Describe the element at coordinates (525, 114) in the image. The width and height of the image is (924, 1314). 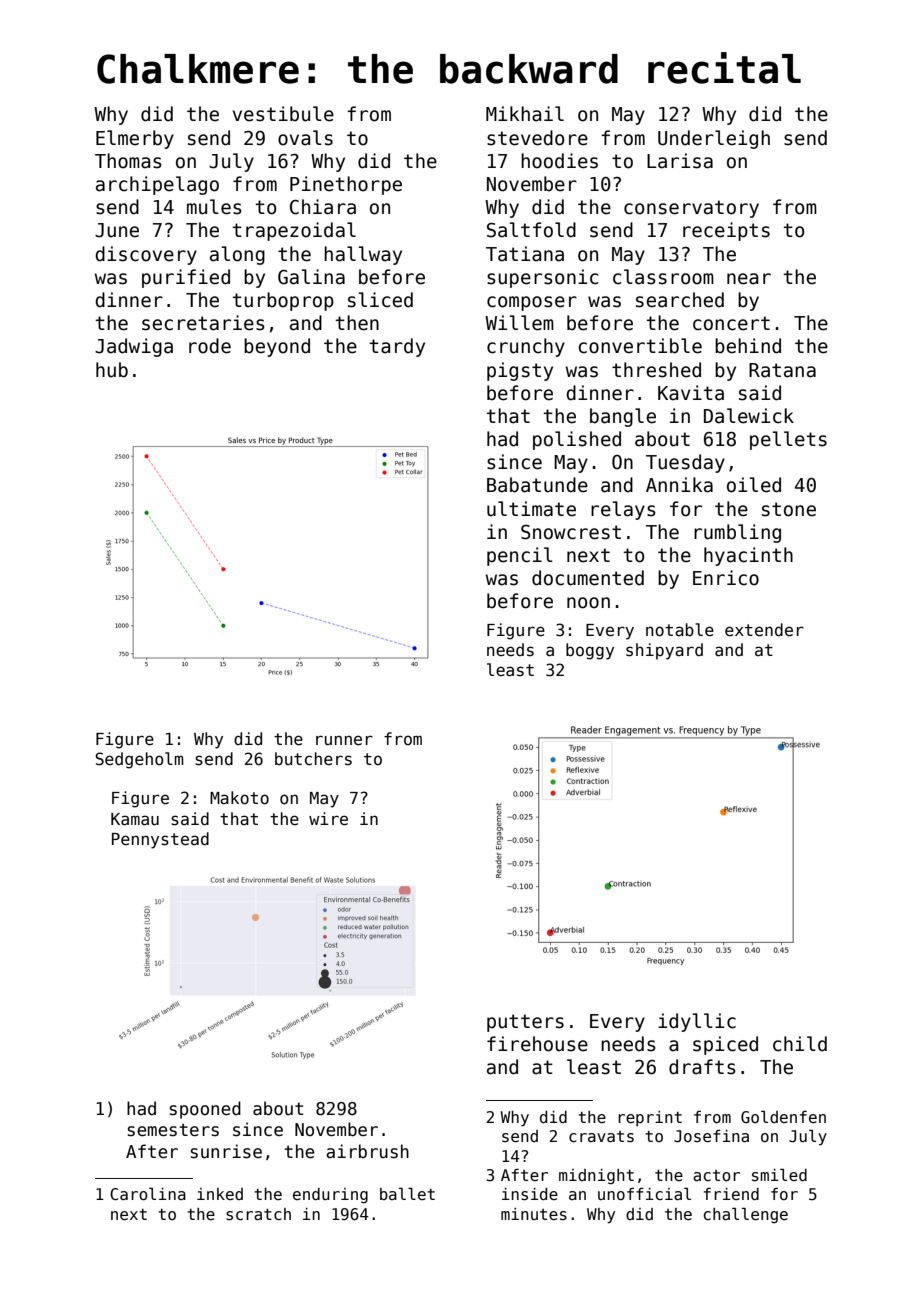
I see `Mikhail` at that location.
